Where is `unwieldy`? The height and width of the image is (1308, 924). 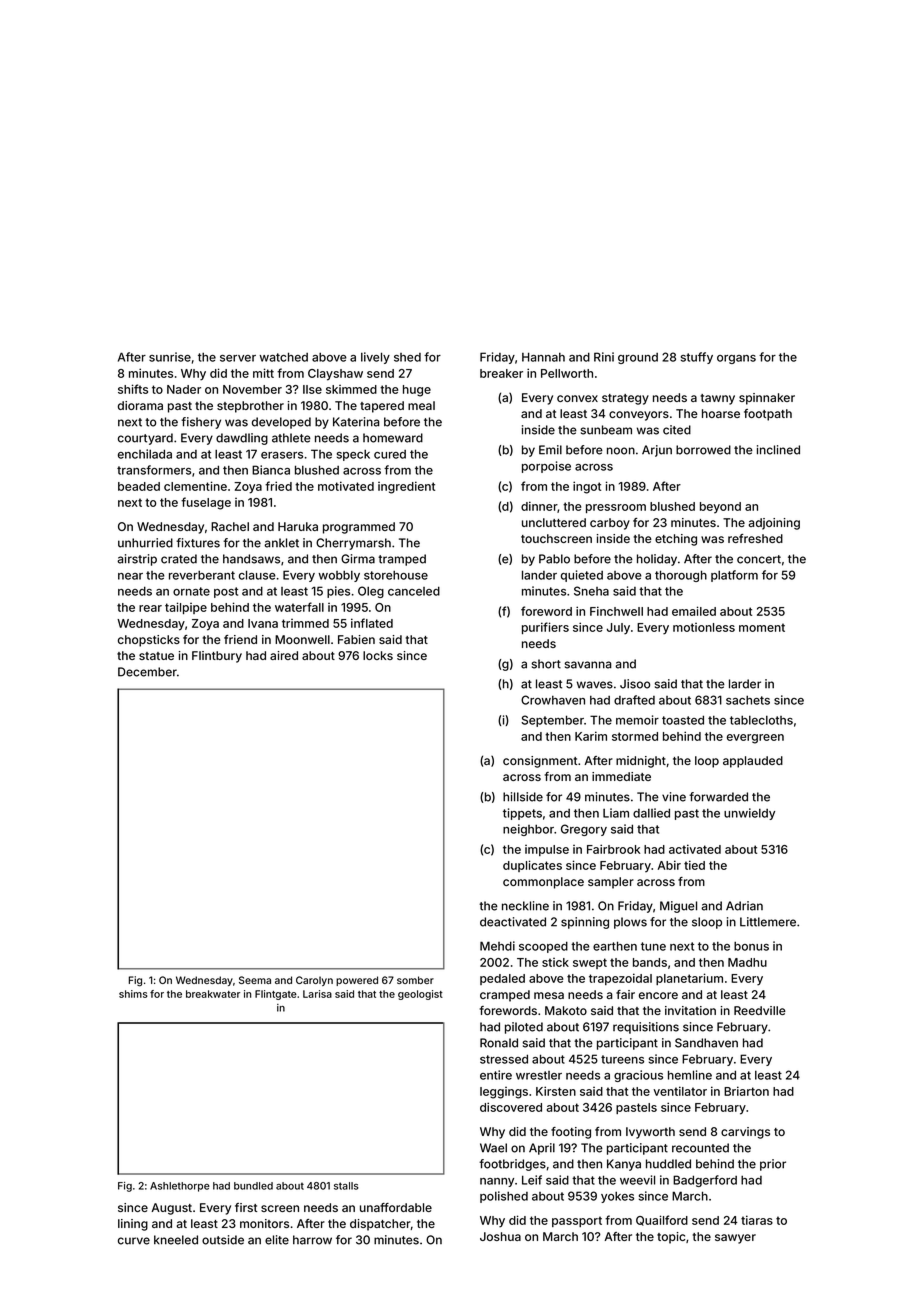 unwieldy is located at coordinates (749, 814).
